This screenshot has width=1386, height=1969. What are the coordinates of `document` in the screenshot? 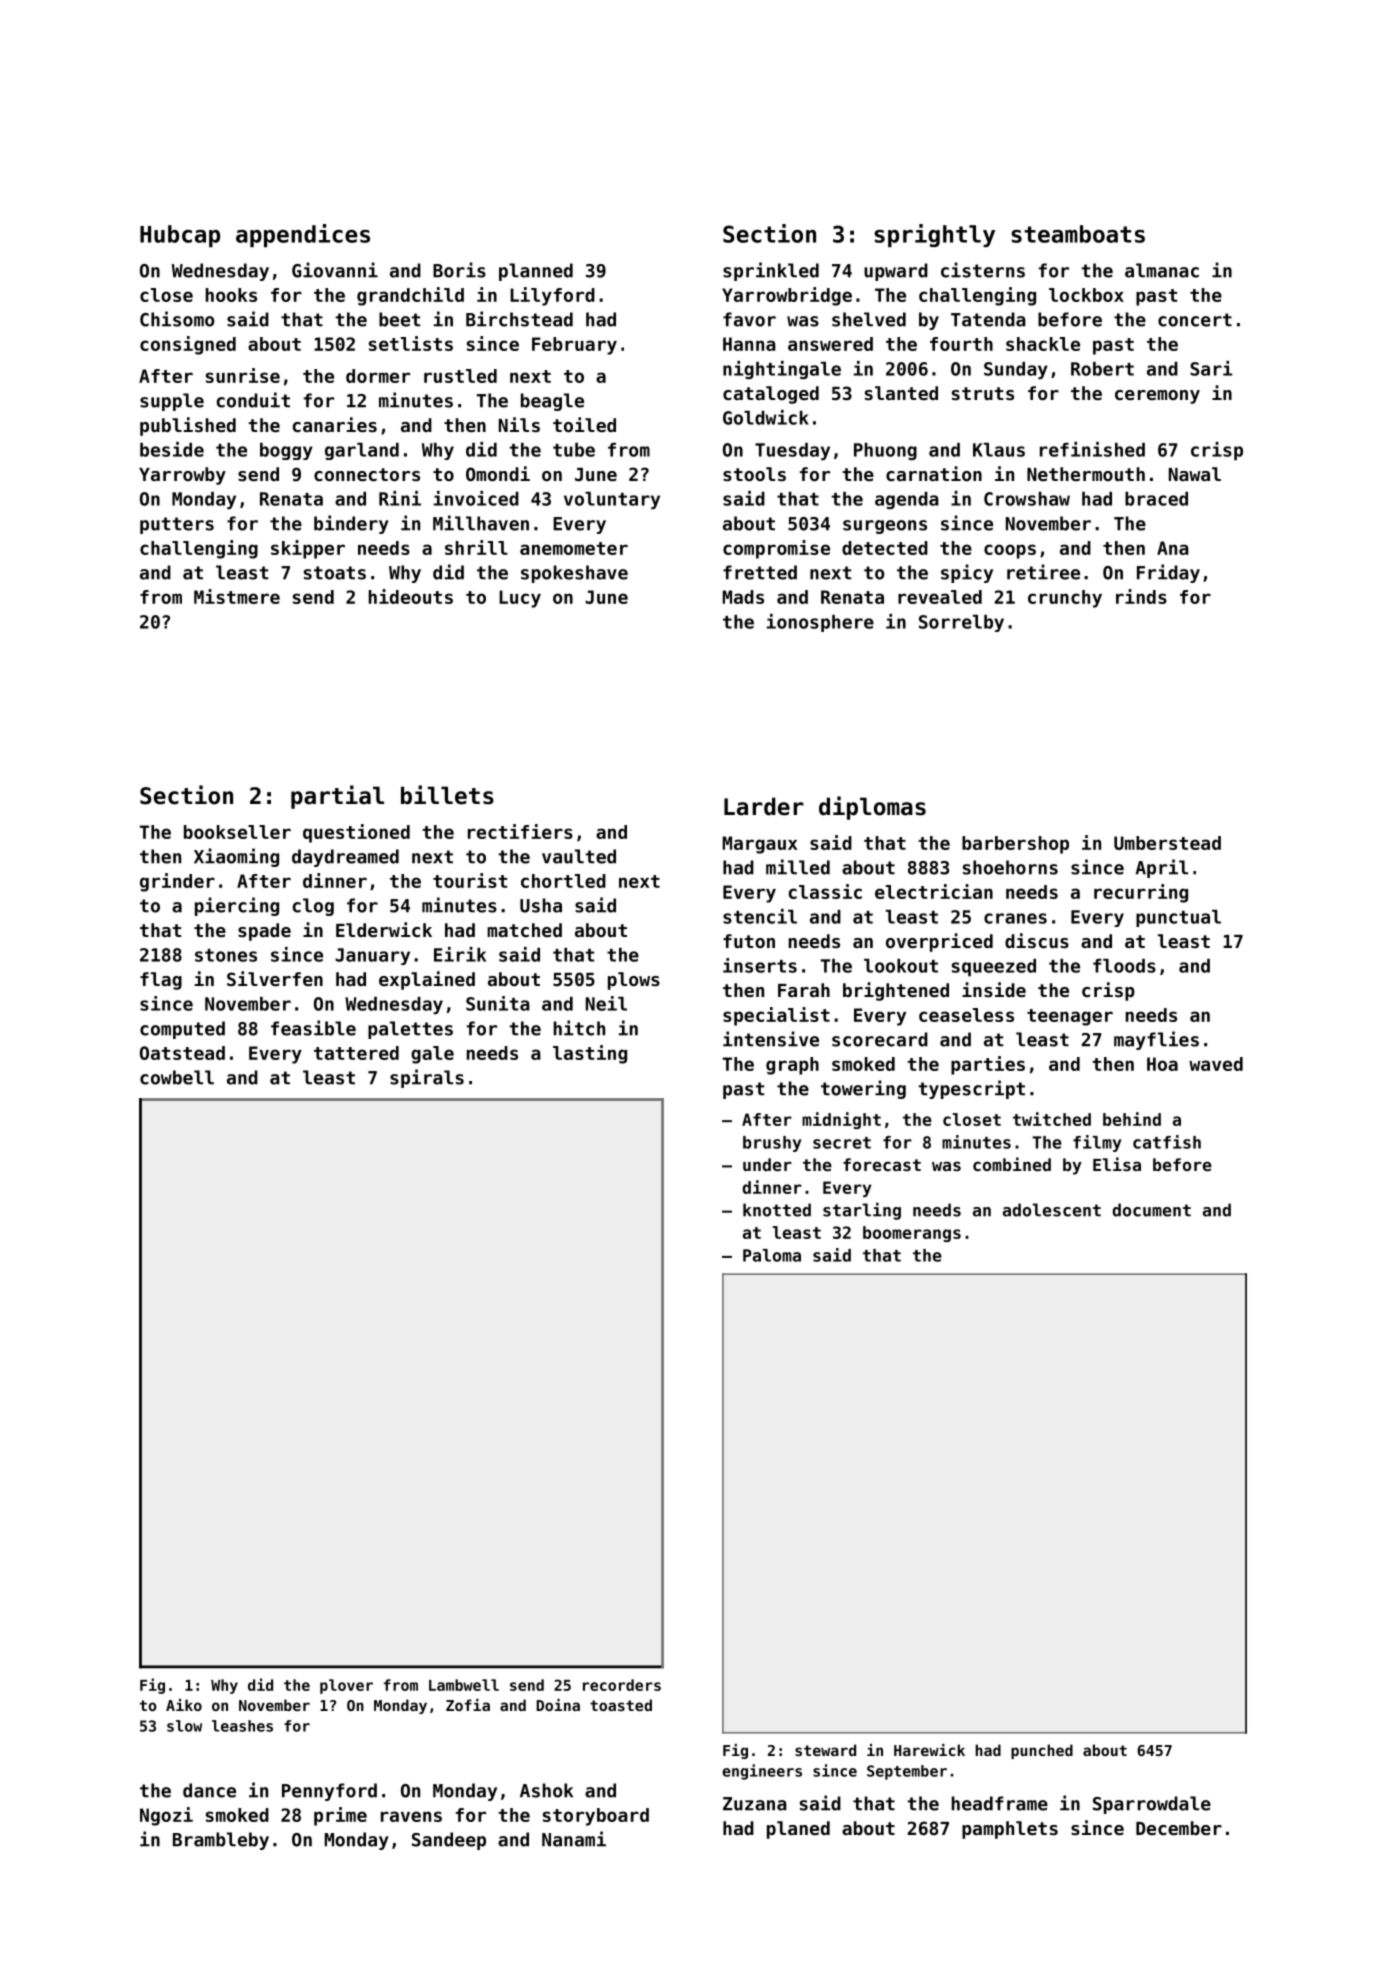 It's located at (1151, 1210).
